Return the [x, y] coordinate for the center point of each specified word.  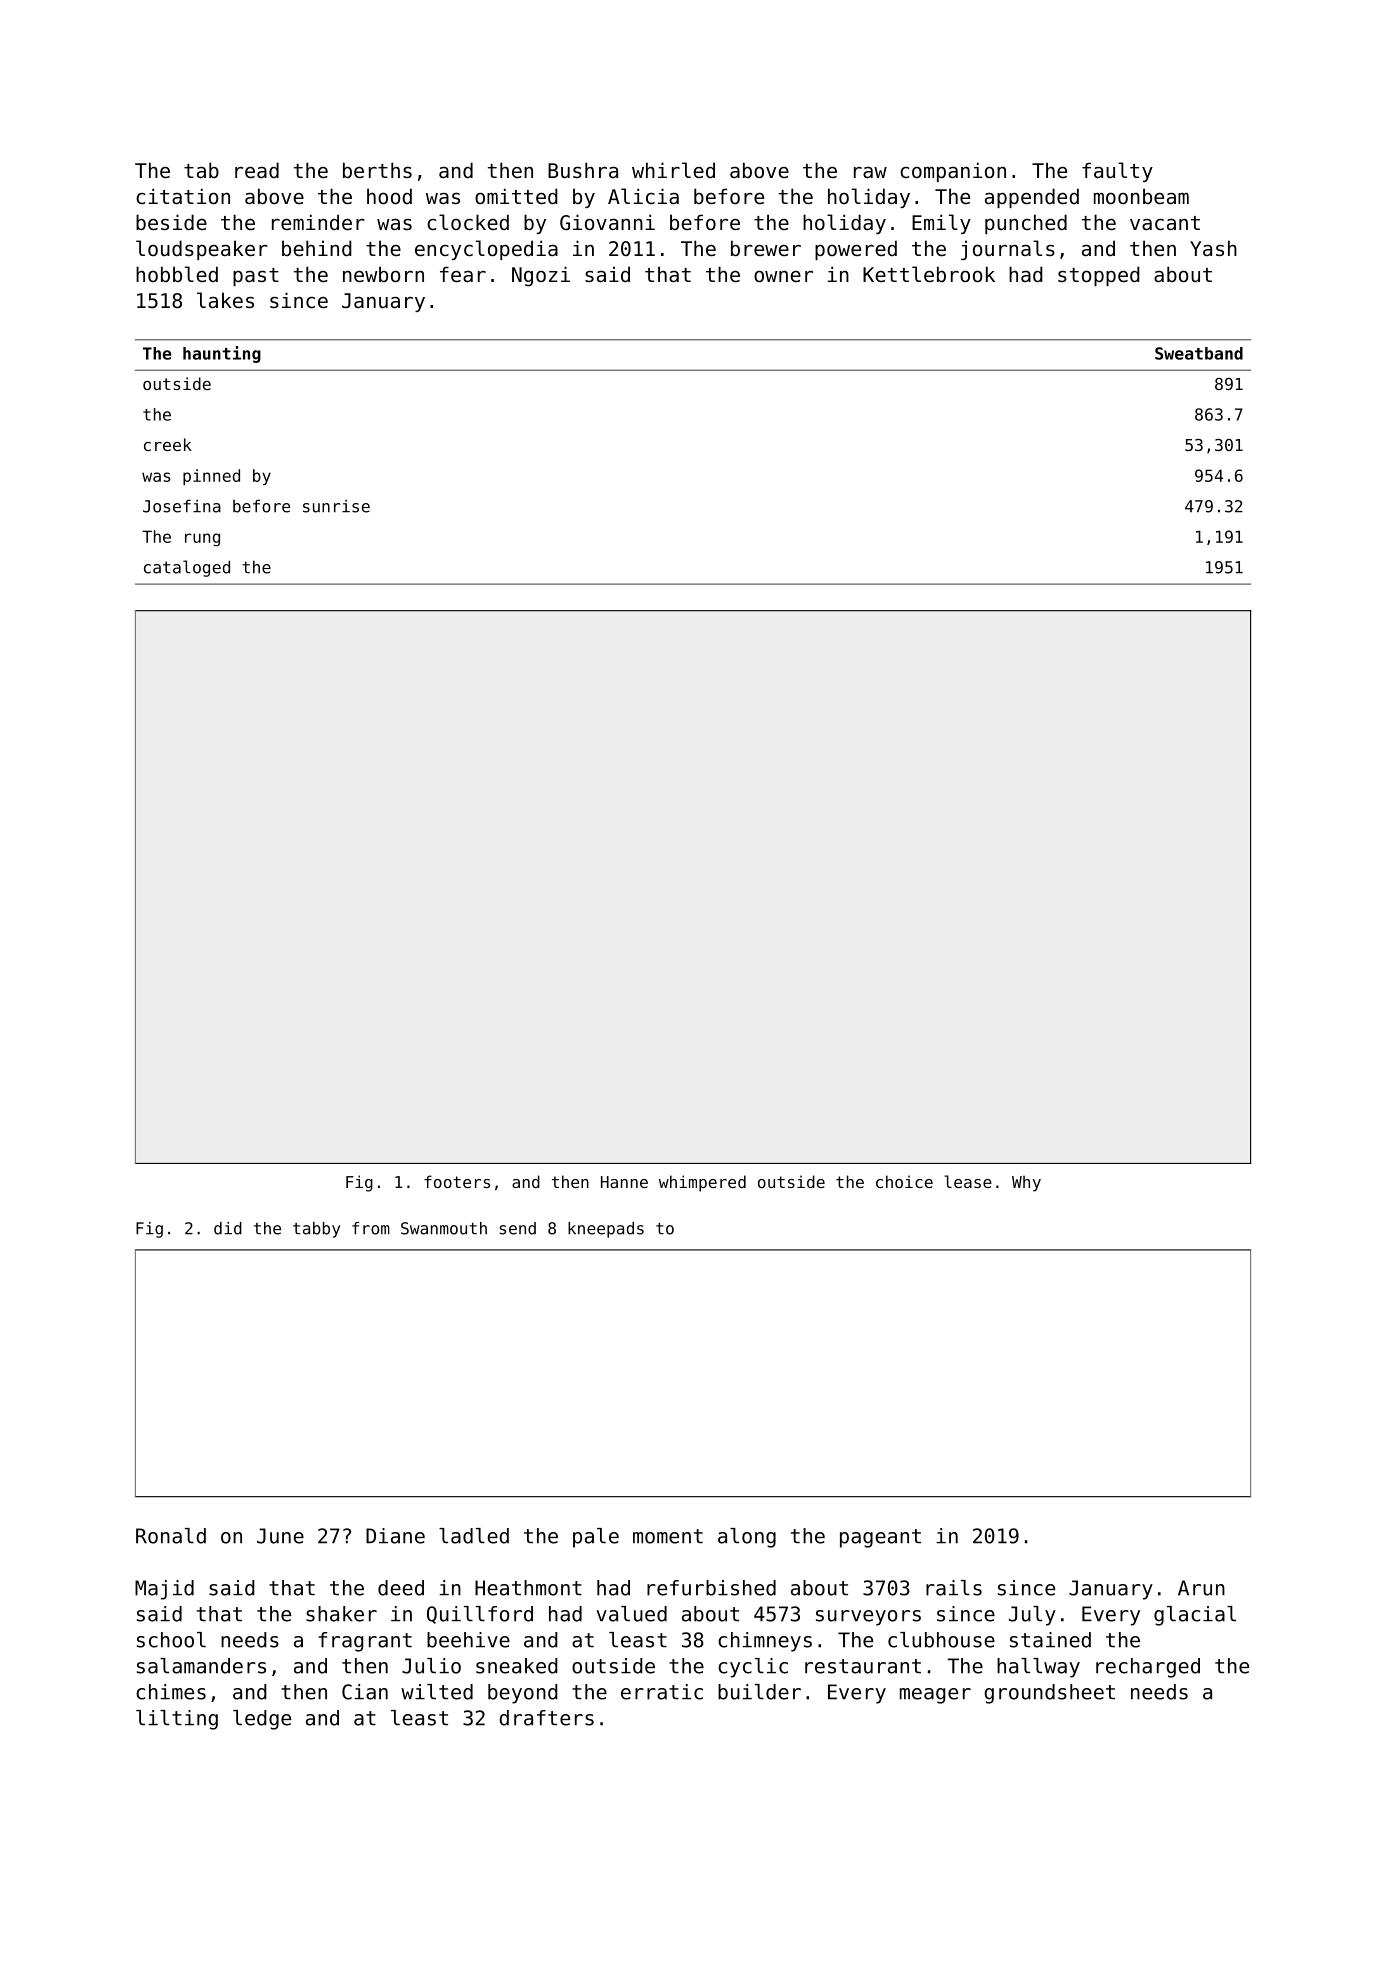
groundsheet [1049, 1694]
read [257, 170]
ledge [262, 1720]
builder [759, 1692]
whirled [673, 170]
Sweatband [1199, 353]
